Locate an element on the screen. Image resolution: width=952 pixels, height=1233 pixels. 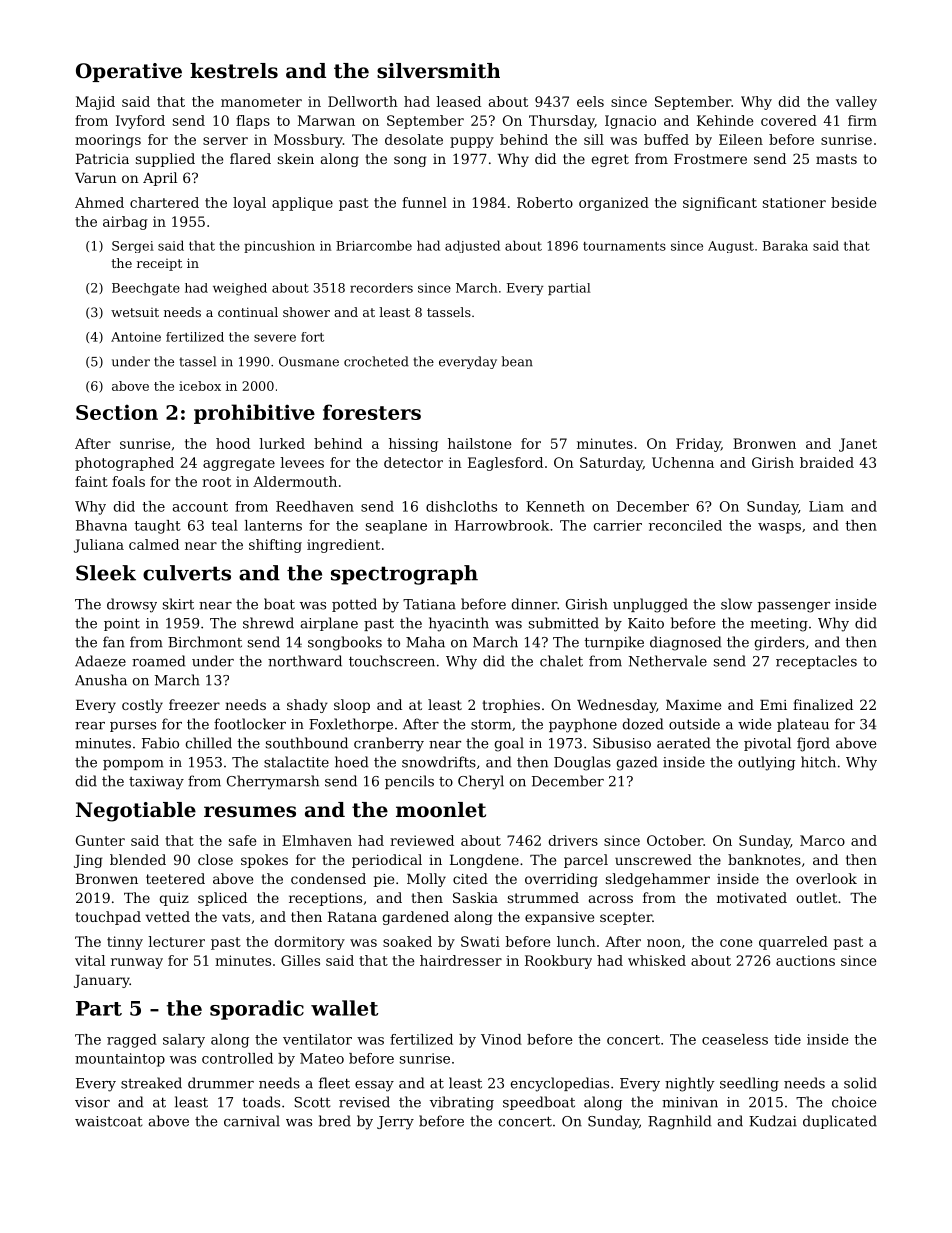
Anusha is located at coordinates (101, 680).
